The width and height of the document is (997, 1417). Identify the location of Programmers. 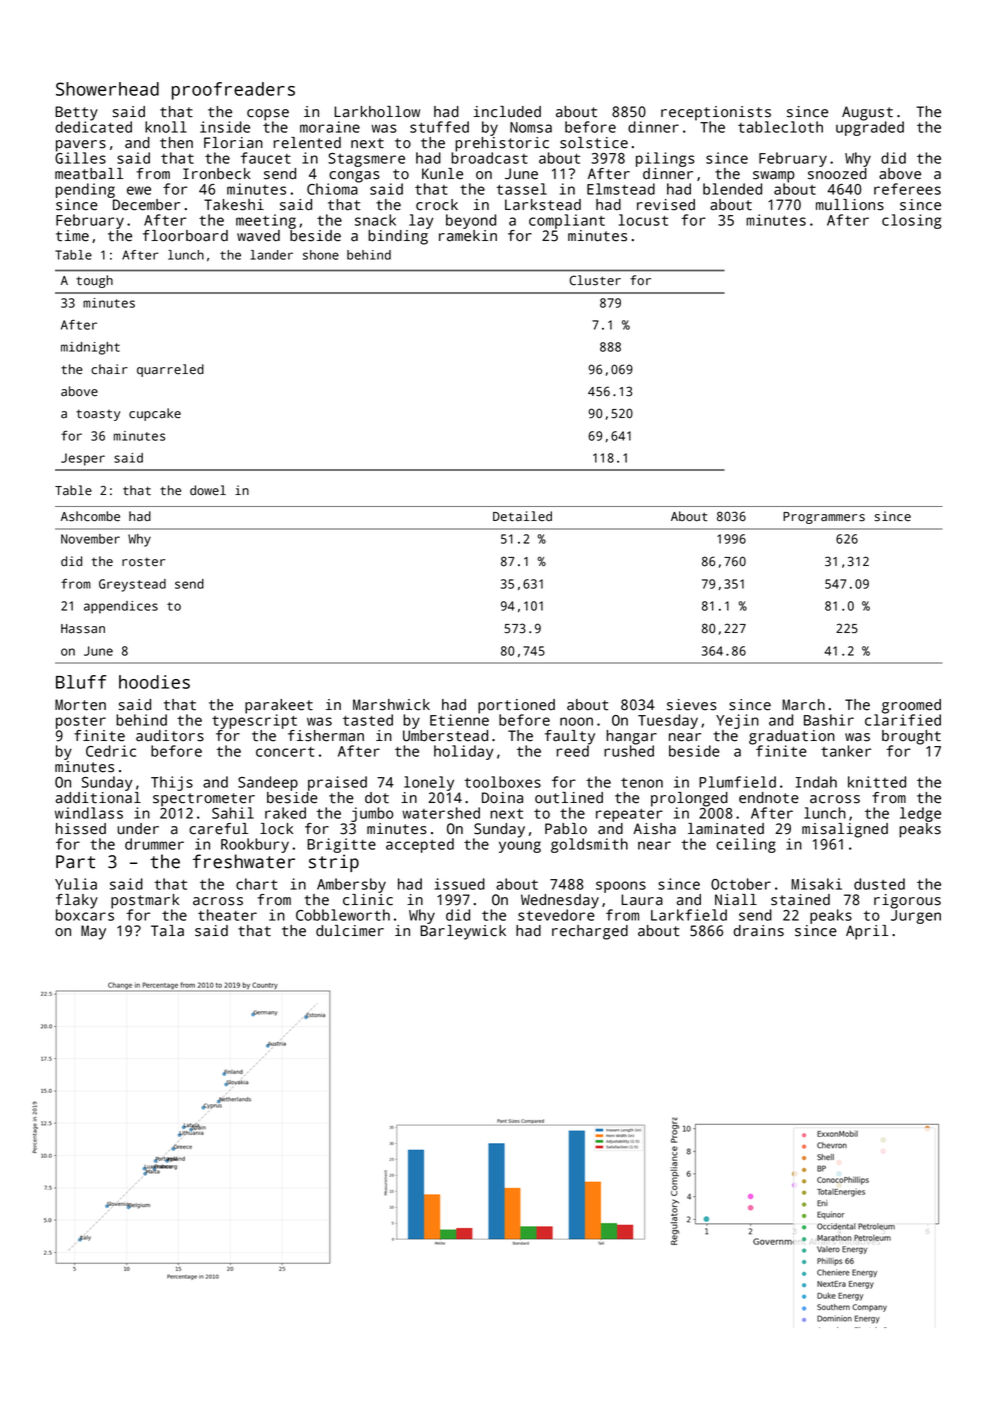
(824, 518).
